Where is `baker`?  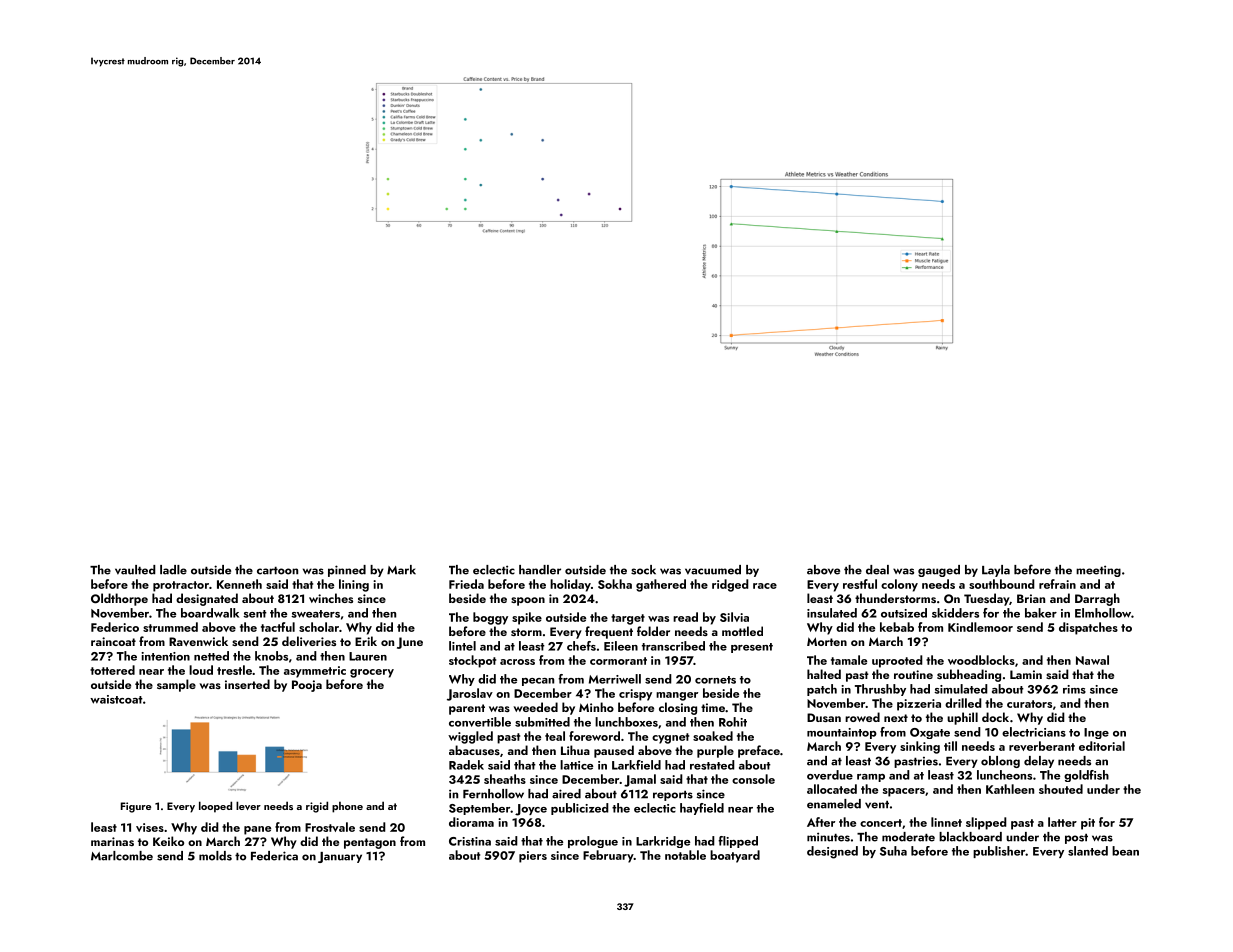
baker is located at coordinates (1041, 613).
